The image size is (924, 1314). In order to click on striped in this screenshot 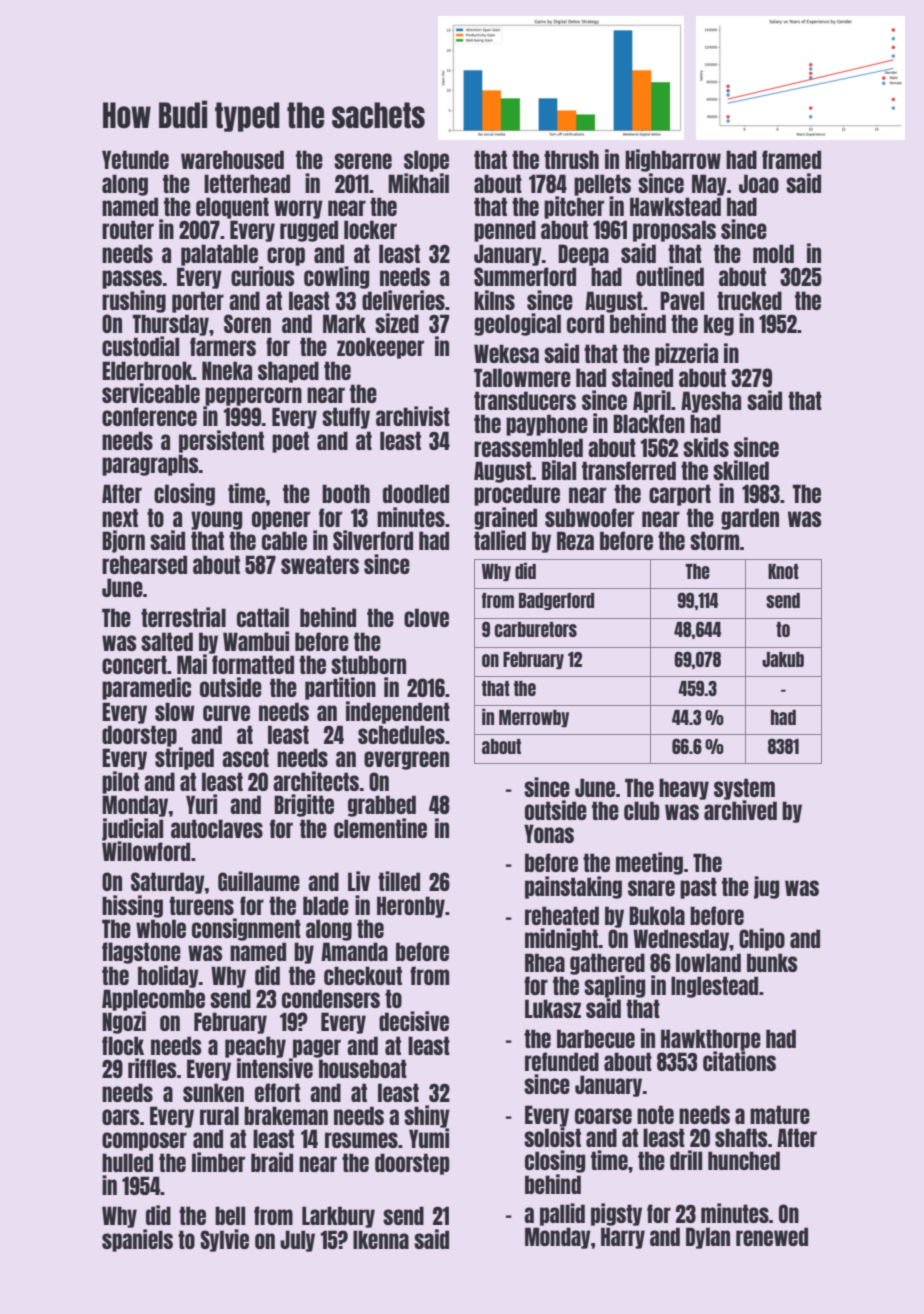, I will do `click(184, 758)`.
